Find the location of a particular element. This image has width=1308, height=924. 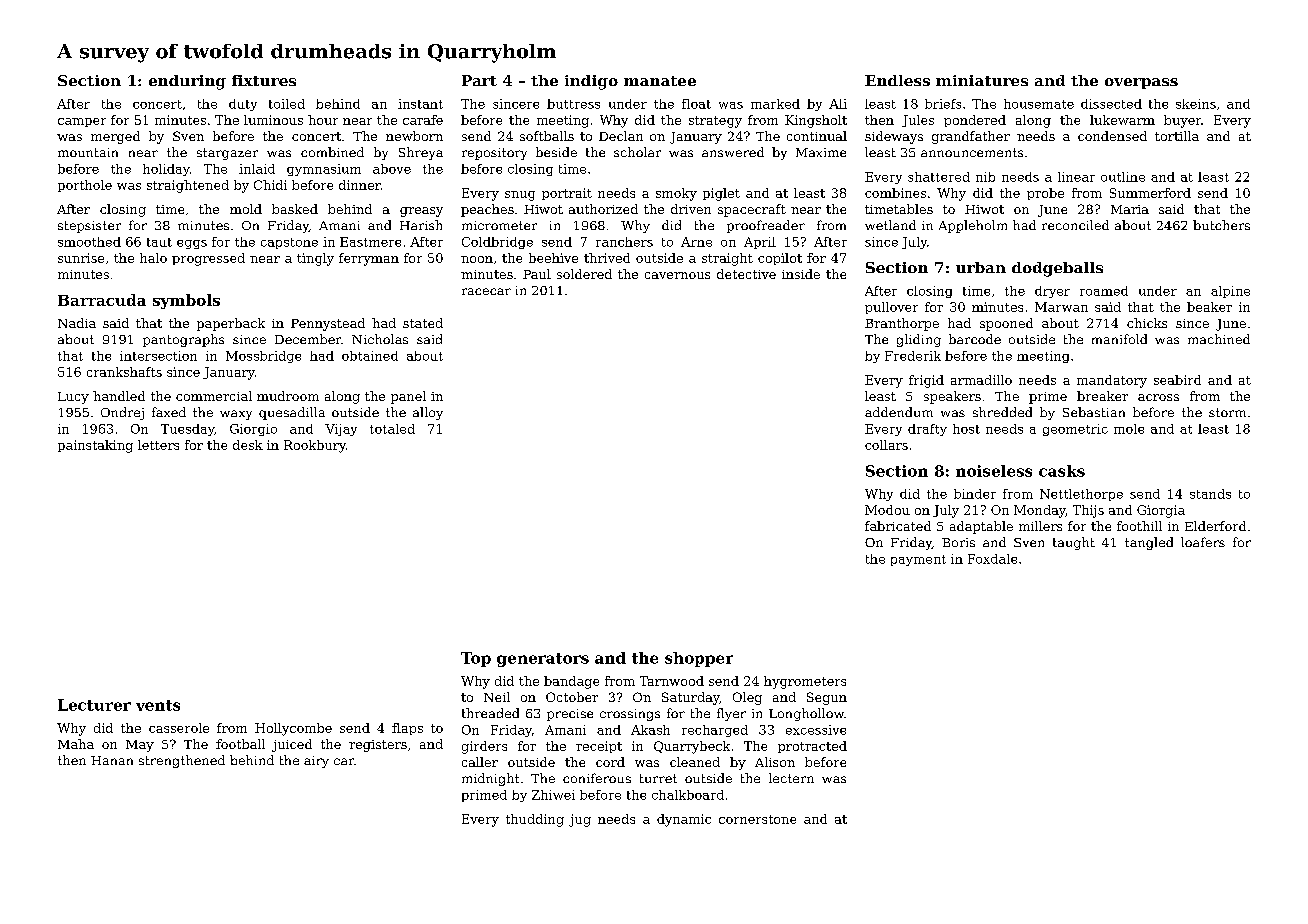

thudding is located at coordinates (535, 820).
